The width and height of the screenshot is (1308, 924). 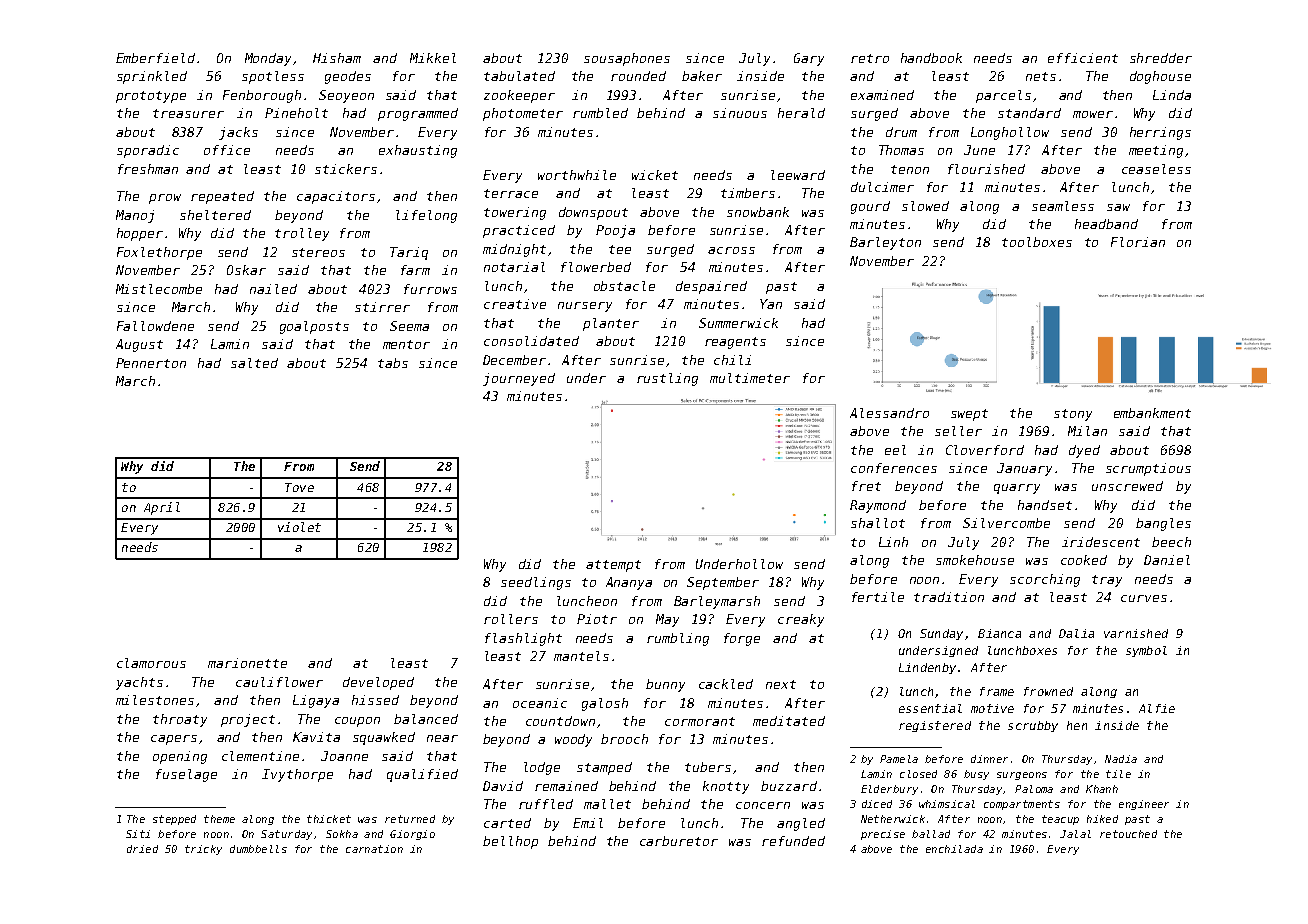 What do you see at coordinates (433, 58) in the screenshot?
I see `Mikkel` at bounding box center [433, 58].
